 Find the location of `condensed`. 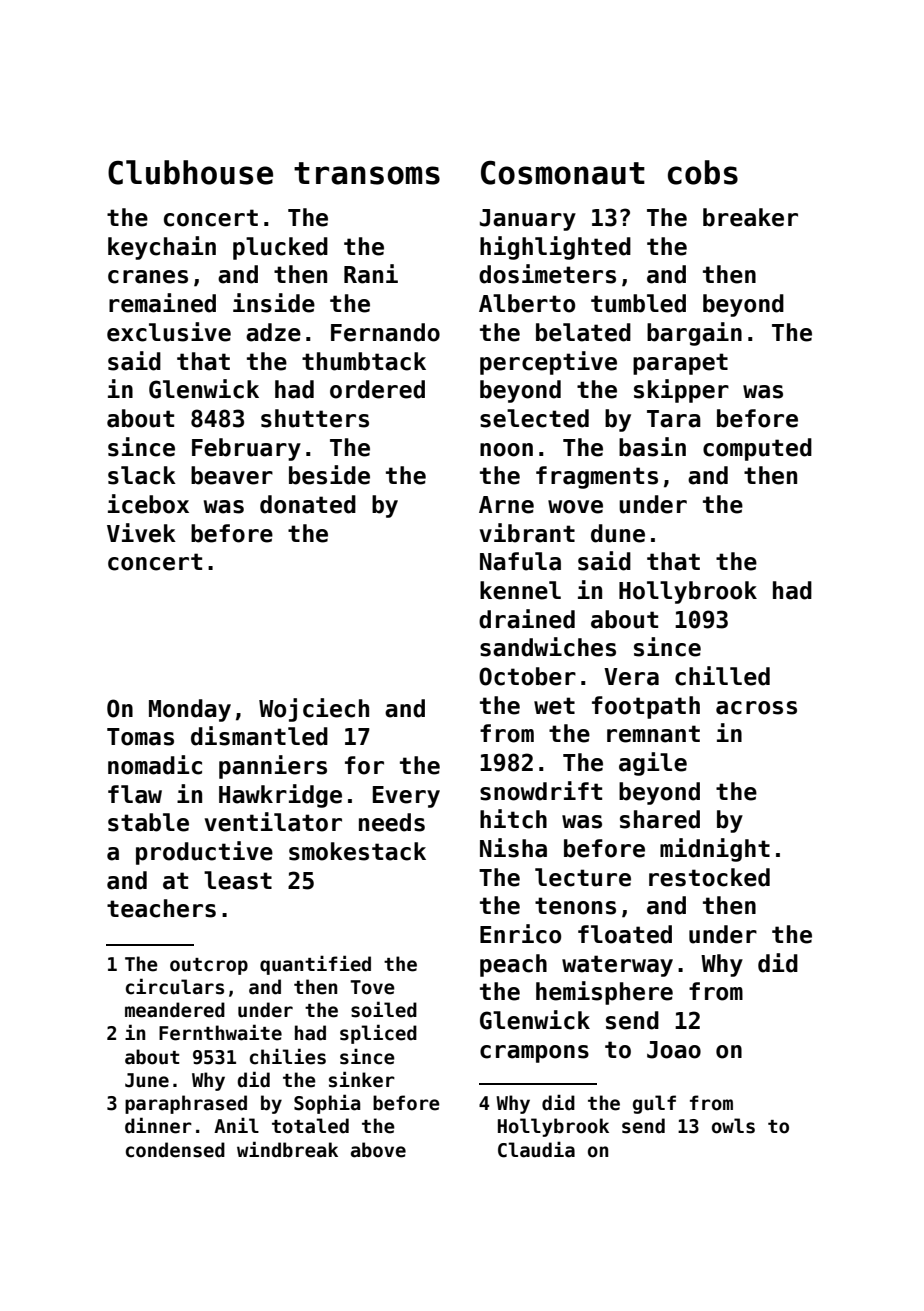

condensed is located at coordinates (175, 1150).
